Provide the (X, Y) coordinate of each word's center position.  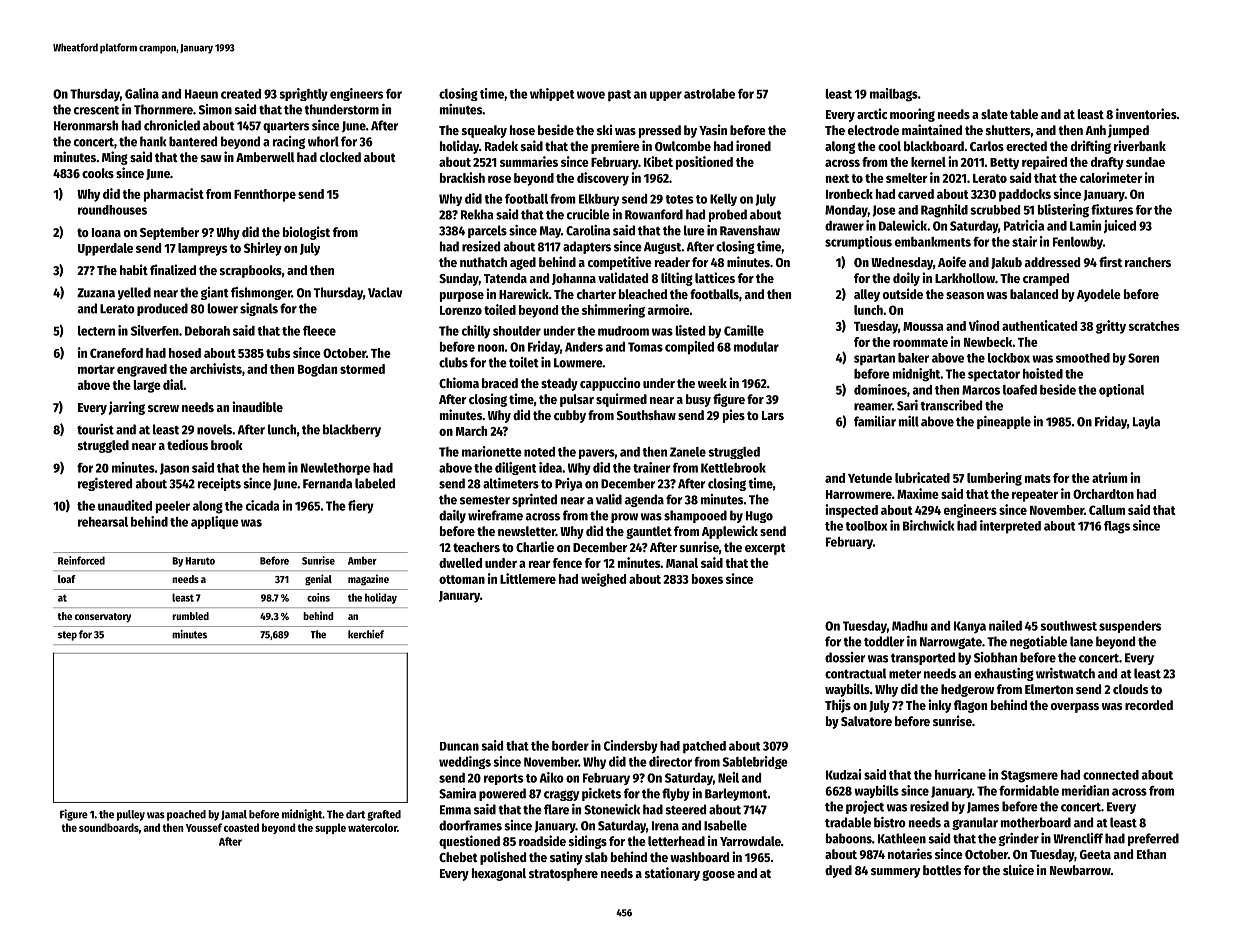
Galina (142, 93)
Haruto (200, 561)
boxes (707, 579)
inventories (1146, 113)
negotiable (1038, 642)
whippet (552, 94)
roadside (542, 840)
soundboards (109, 827)
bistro (890, 822)
